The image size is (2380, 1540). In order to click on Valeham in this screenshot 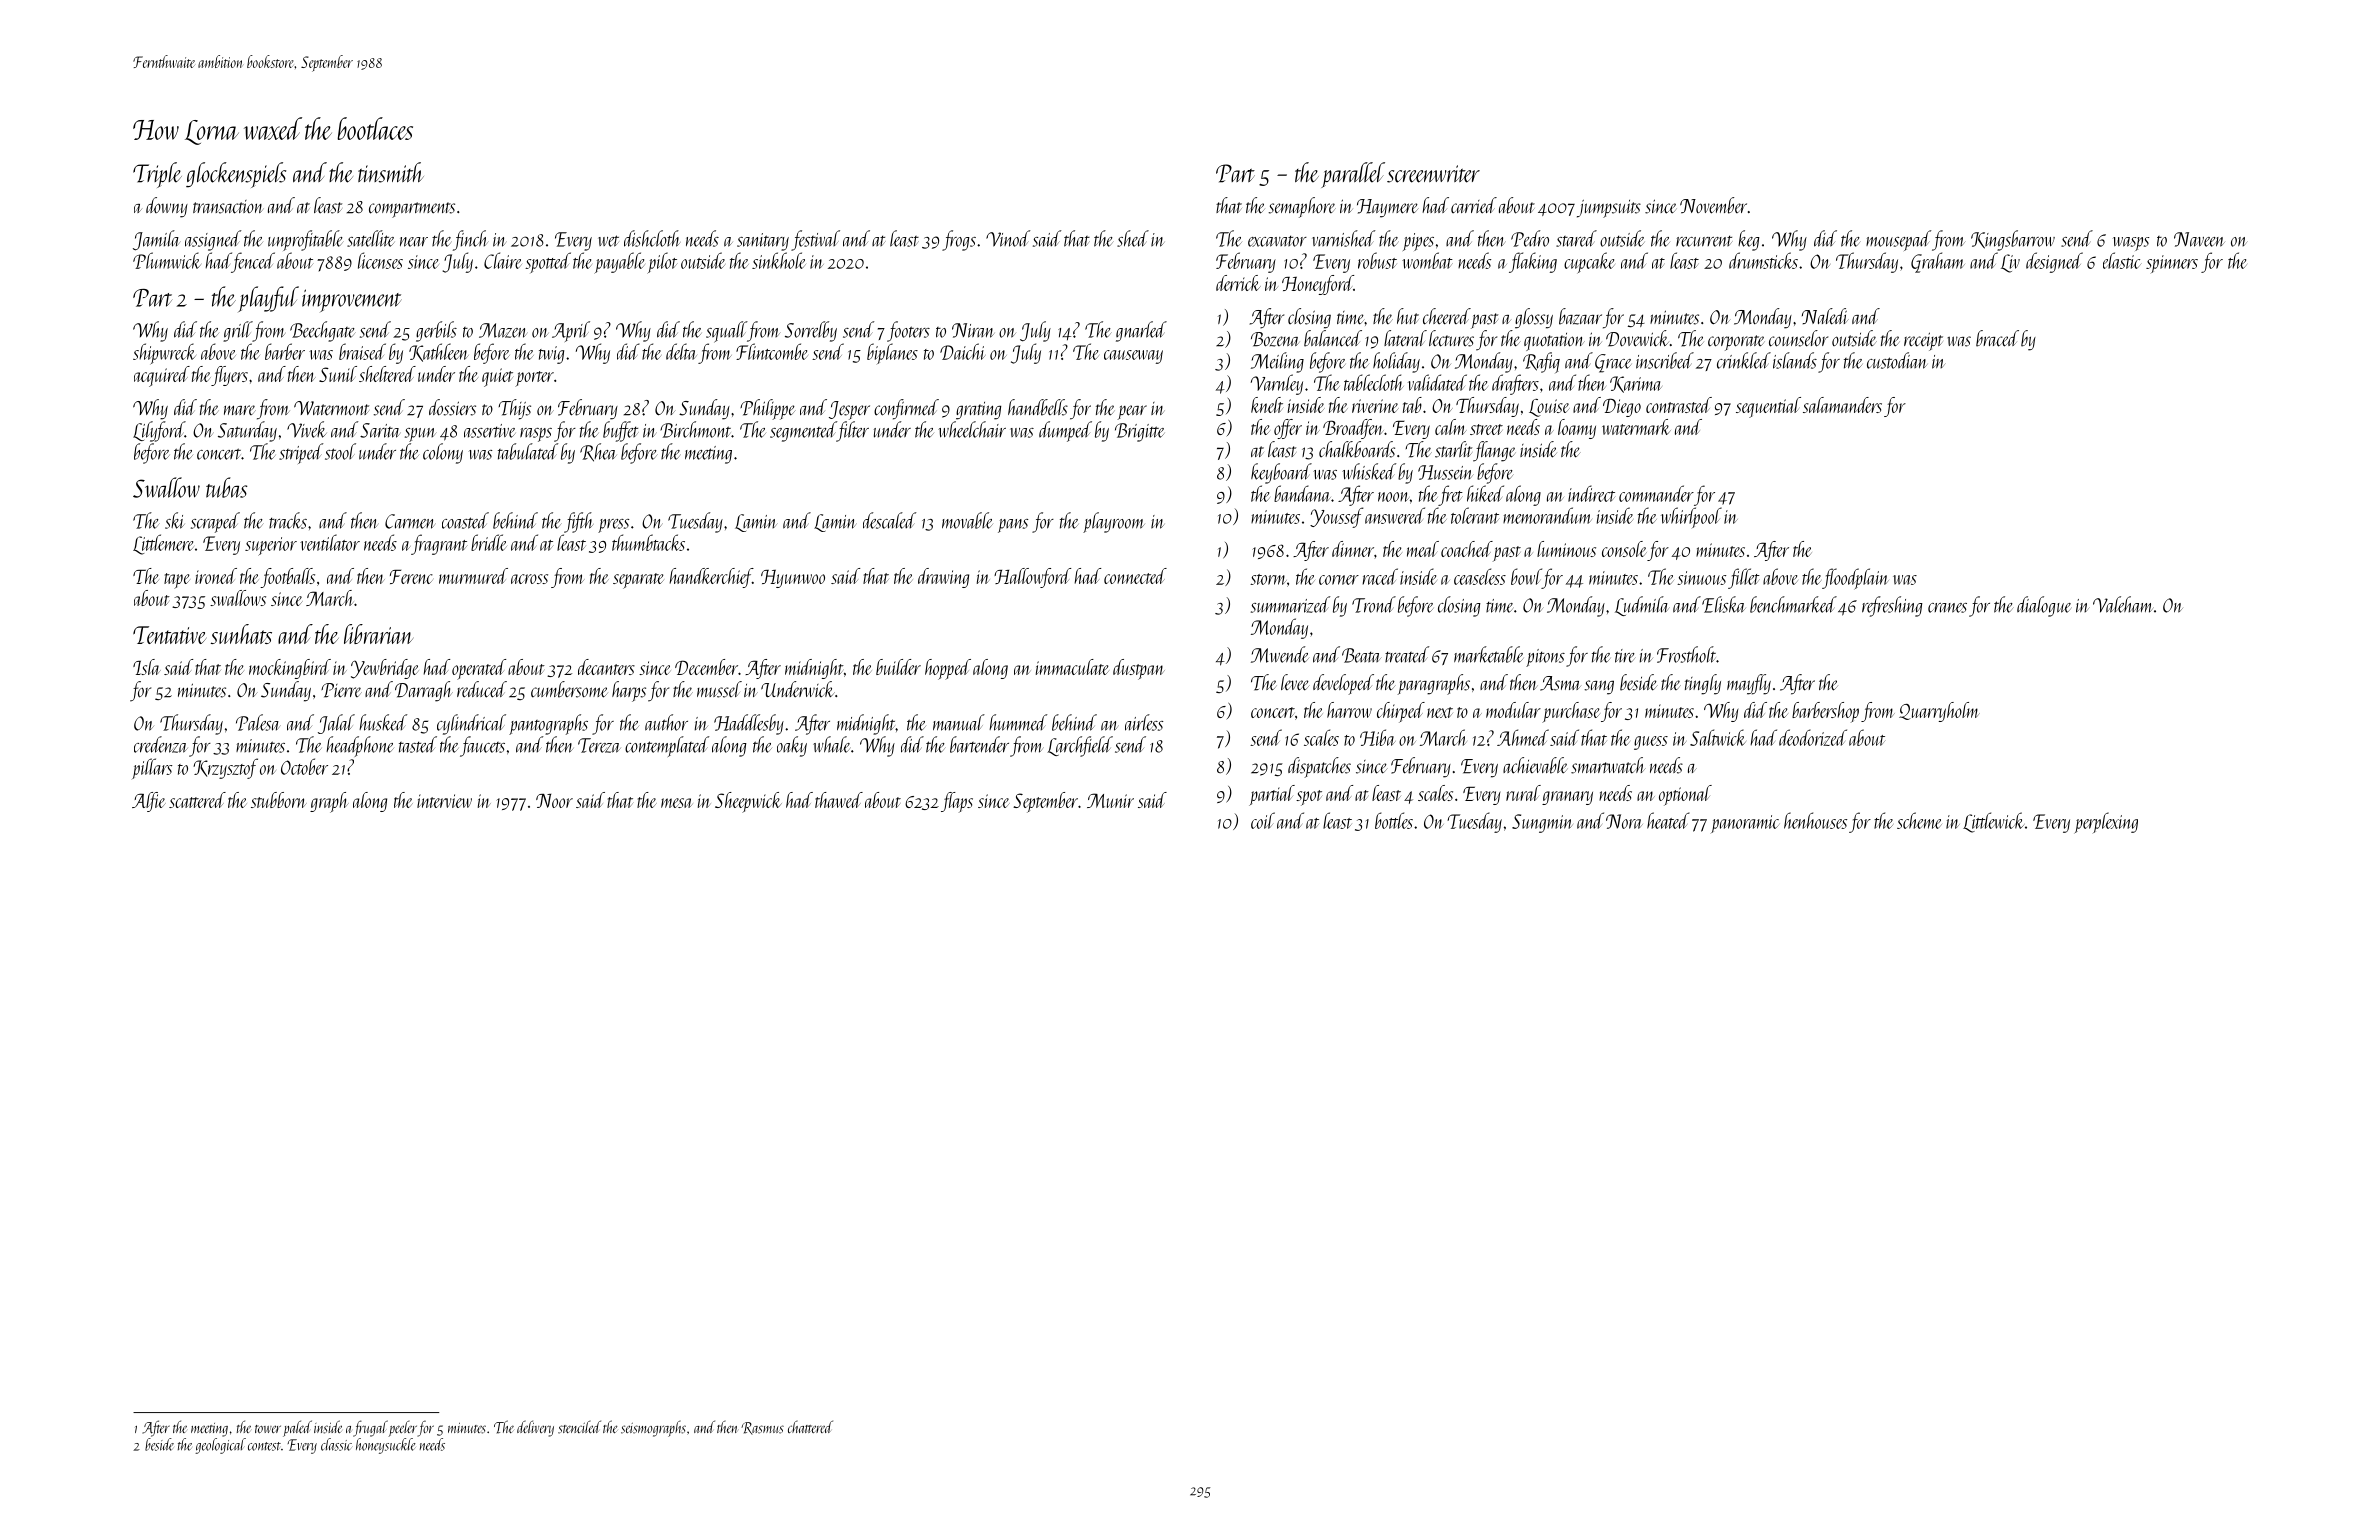, I will do `click(2123, 604)`.
